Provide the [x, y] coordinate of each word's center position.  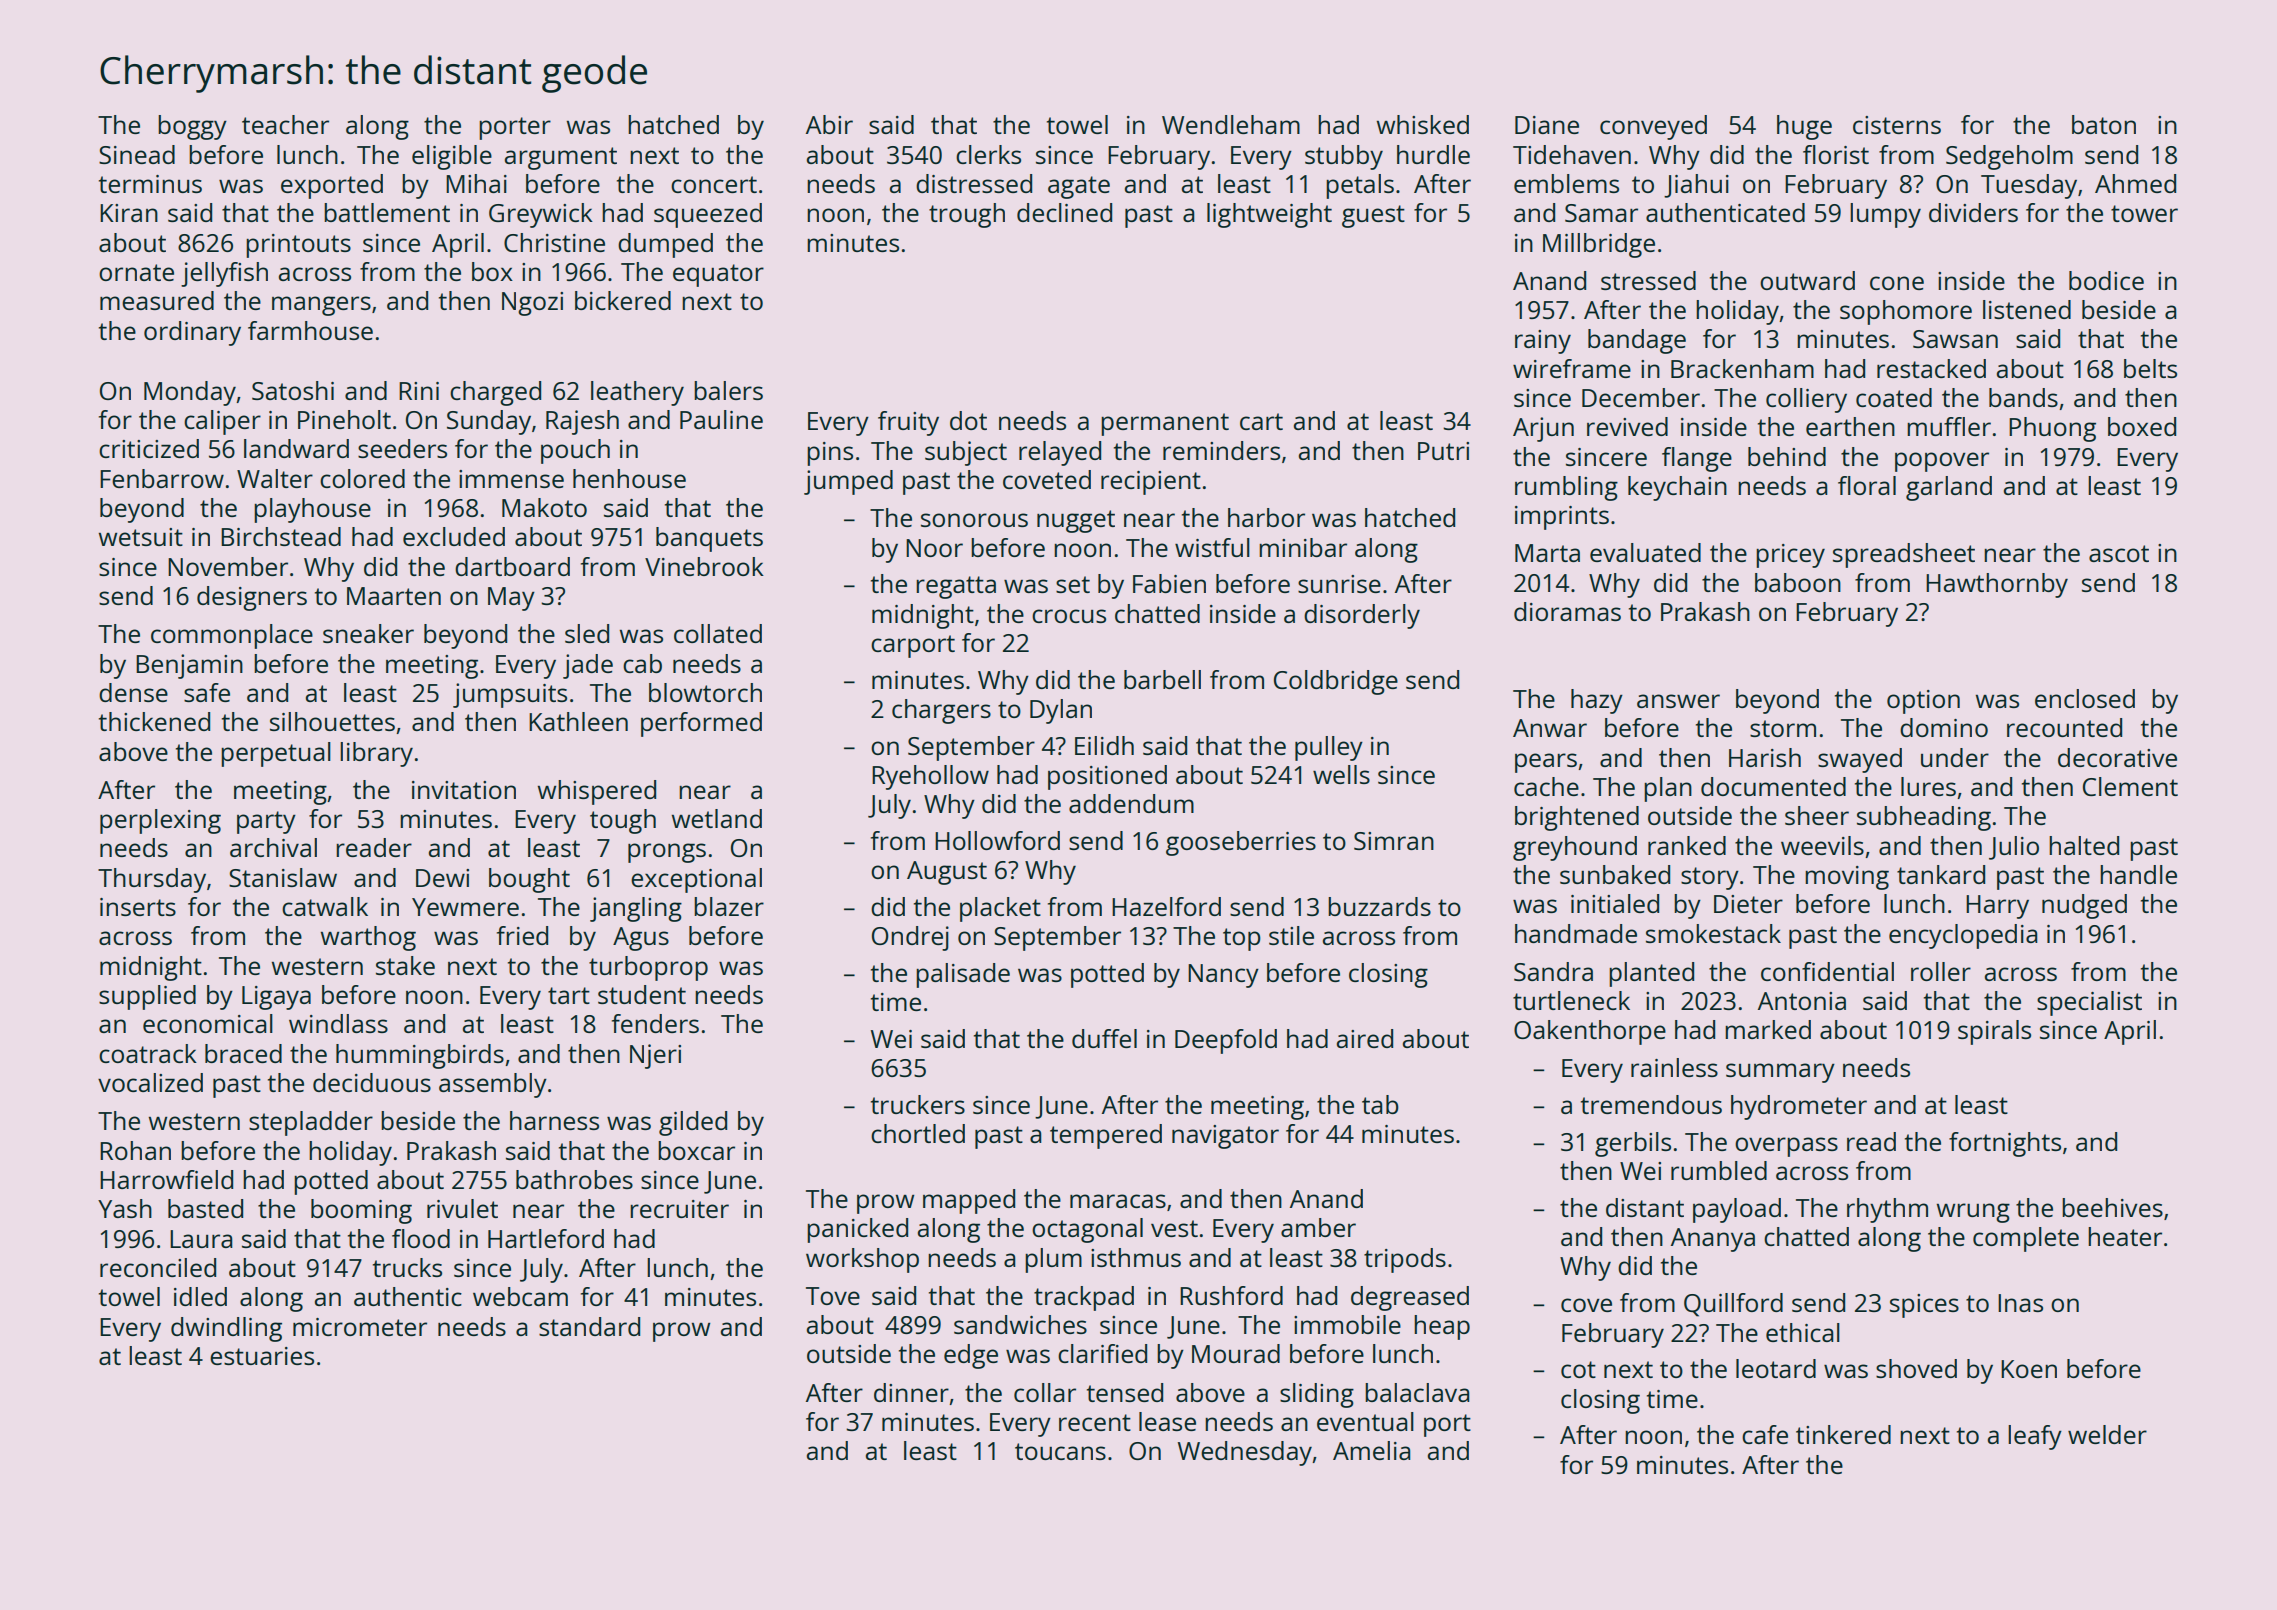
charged [495, 393]
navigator [1225, 1137]
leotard [1776, 1368]
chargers [941, 711]
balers [728, 390]
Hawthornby [1997, 585]
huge [1804, 127]
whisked [1423, 124]
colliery [1806, 400]
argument [561, 158]
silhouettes [332, 721]
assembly [493, 1085]
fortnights [2005, 1144]
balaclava [1417, 1392]
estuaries [262, 1356]
